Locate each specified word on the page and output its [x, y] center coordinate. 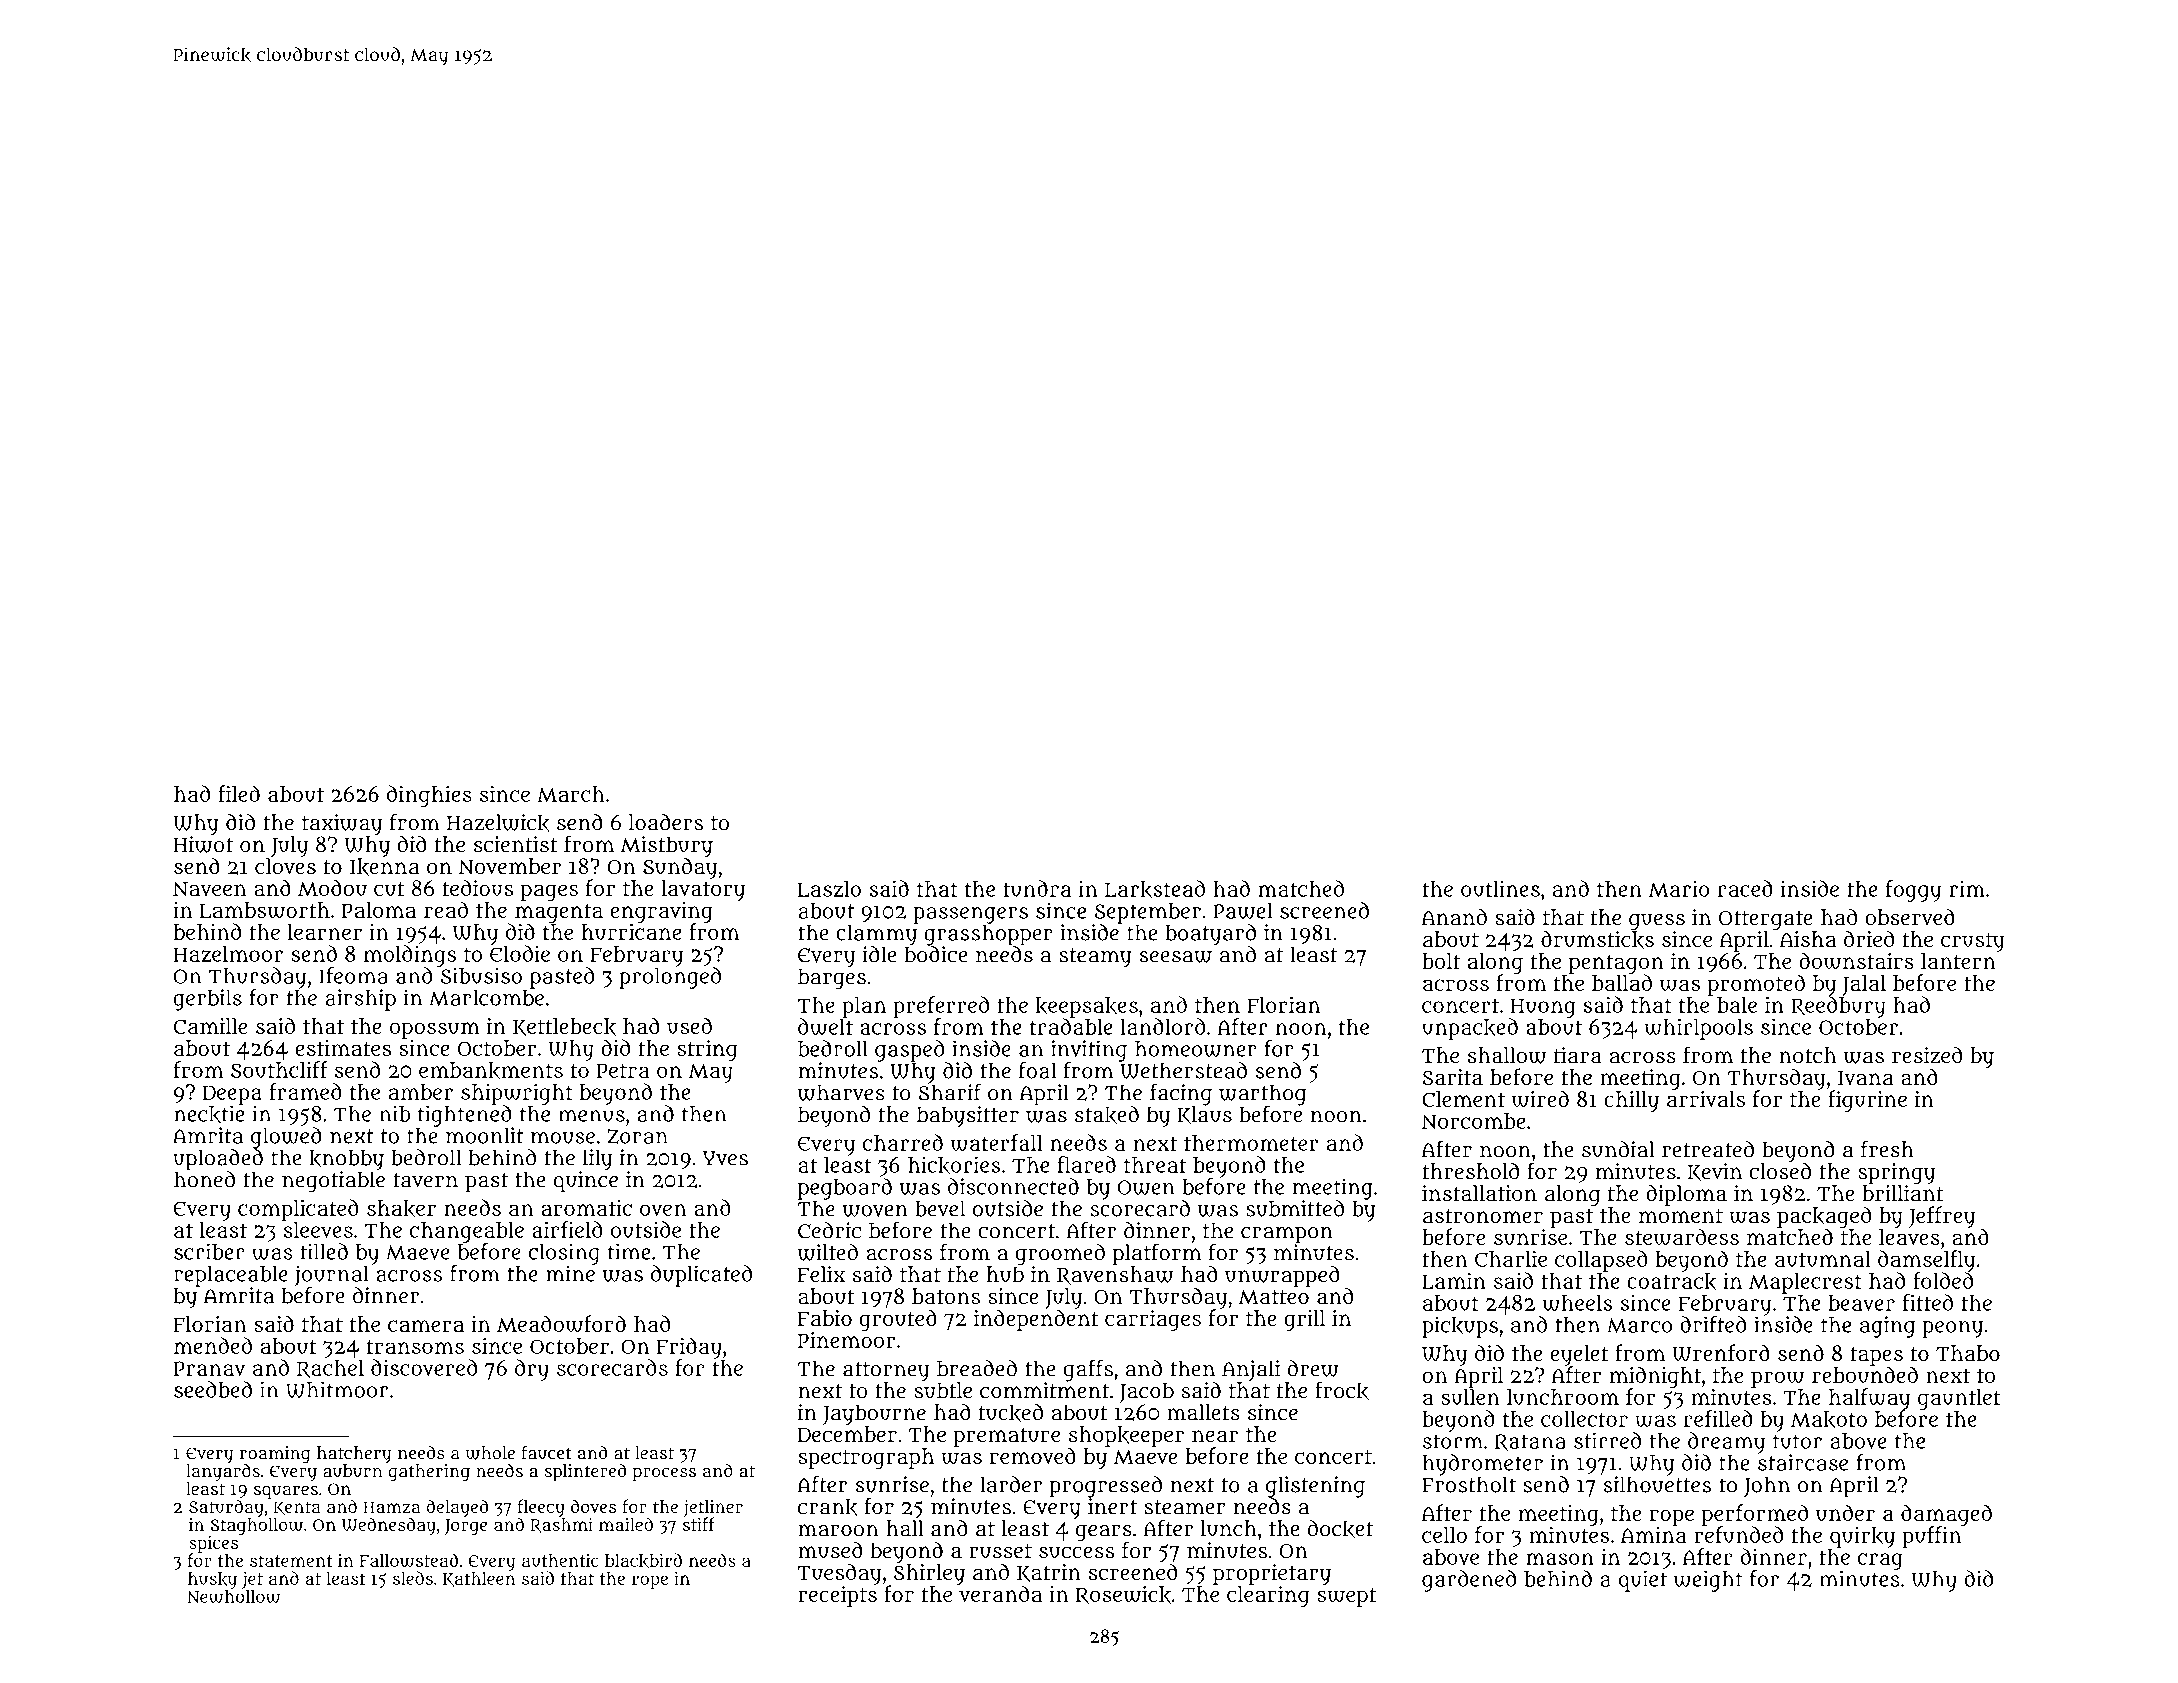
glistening [1315, 1487]
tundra [1037, 888]
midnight [1655, 1377]
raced [1745, 888]
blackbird [643, 1560]
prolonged [670, 978]
